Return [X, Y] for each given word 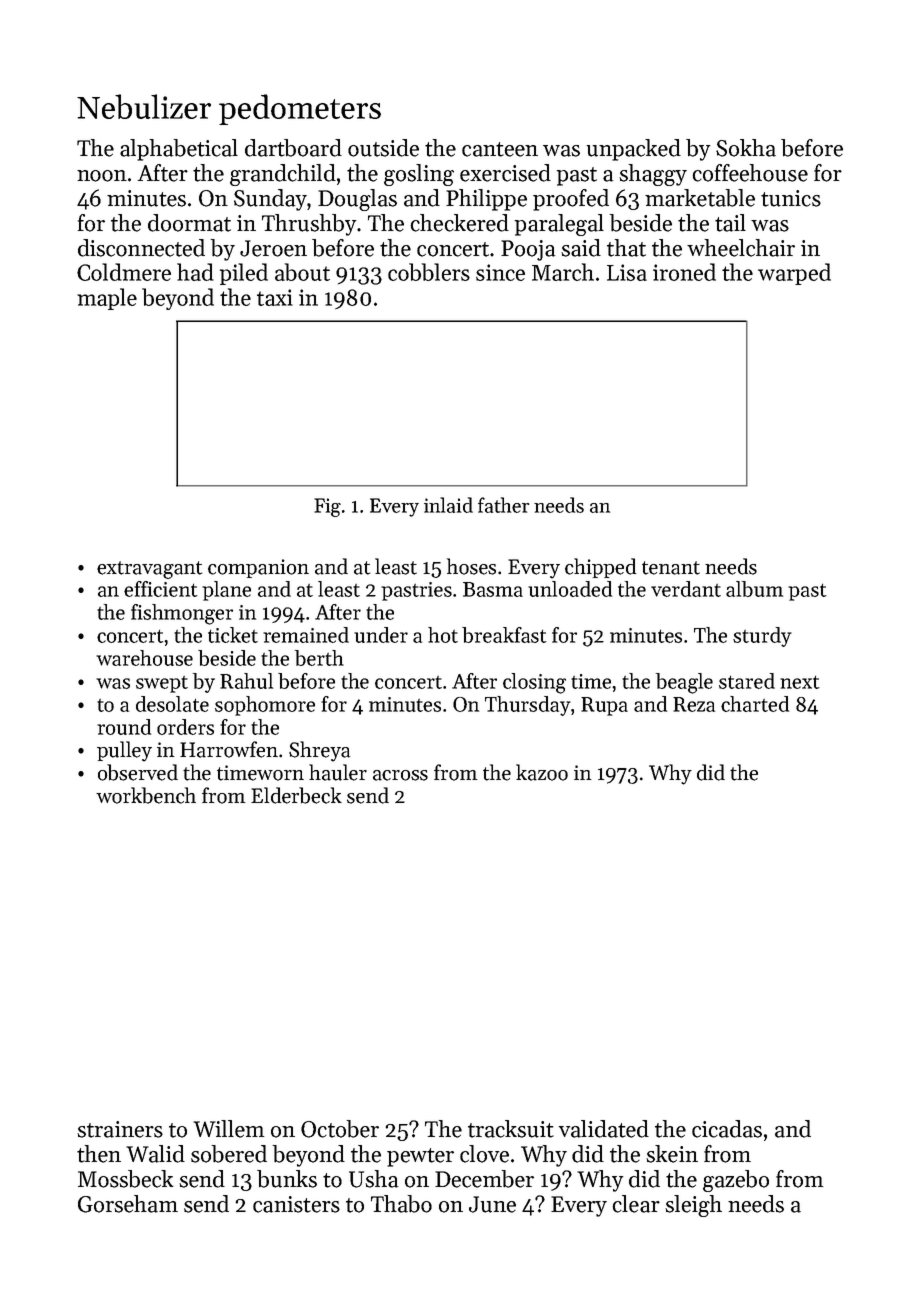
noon [102, 176]
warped [794, 274]
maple [107, 299]
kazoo [542, 772]
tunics [791, 198]
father [503, 505]
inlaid [448, 505]
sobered [229, 1154]
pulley [124, 751]
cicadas [727, 1129]
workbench [146, 795]
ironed [684, 272]
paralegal [559, 225]
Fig [327, 507]
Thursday [528, 706]
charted [755, 704]
